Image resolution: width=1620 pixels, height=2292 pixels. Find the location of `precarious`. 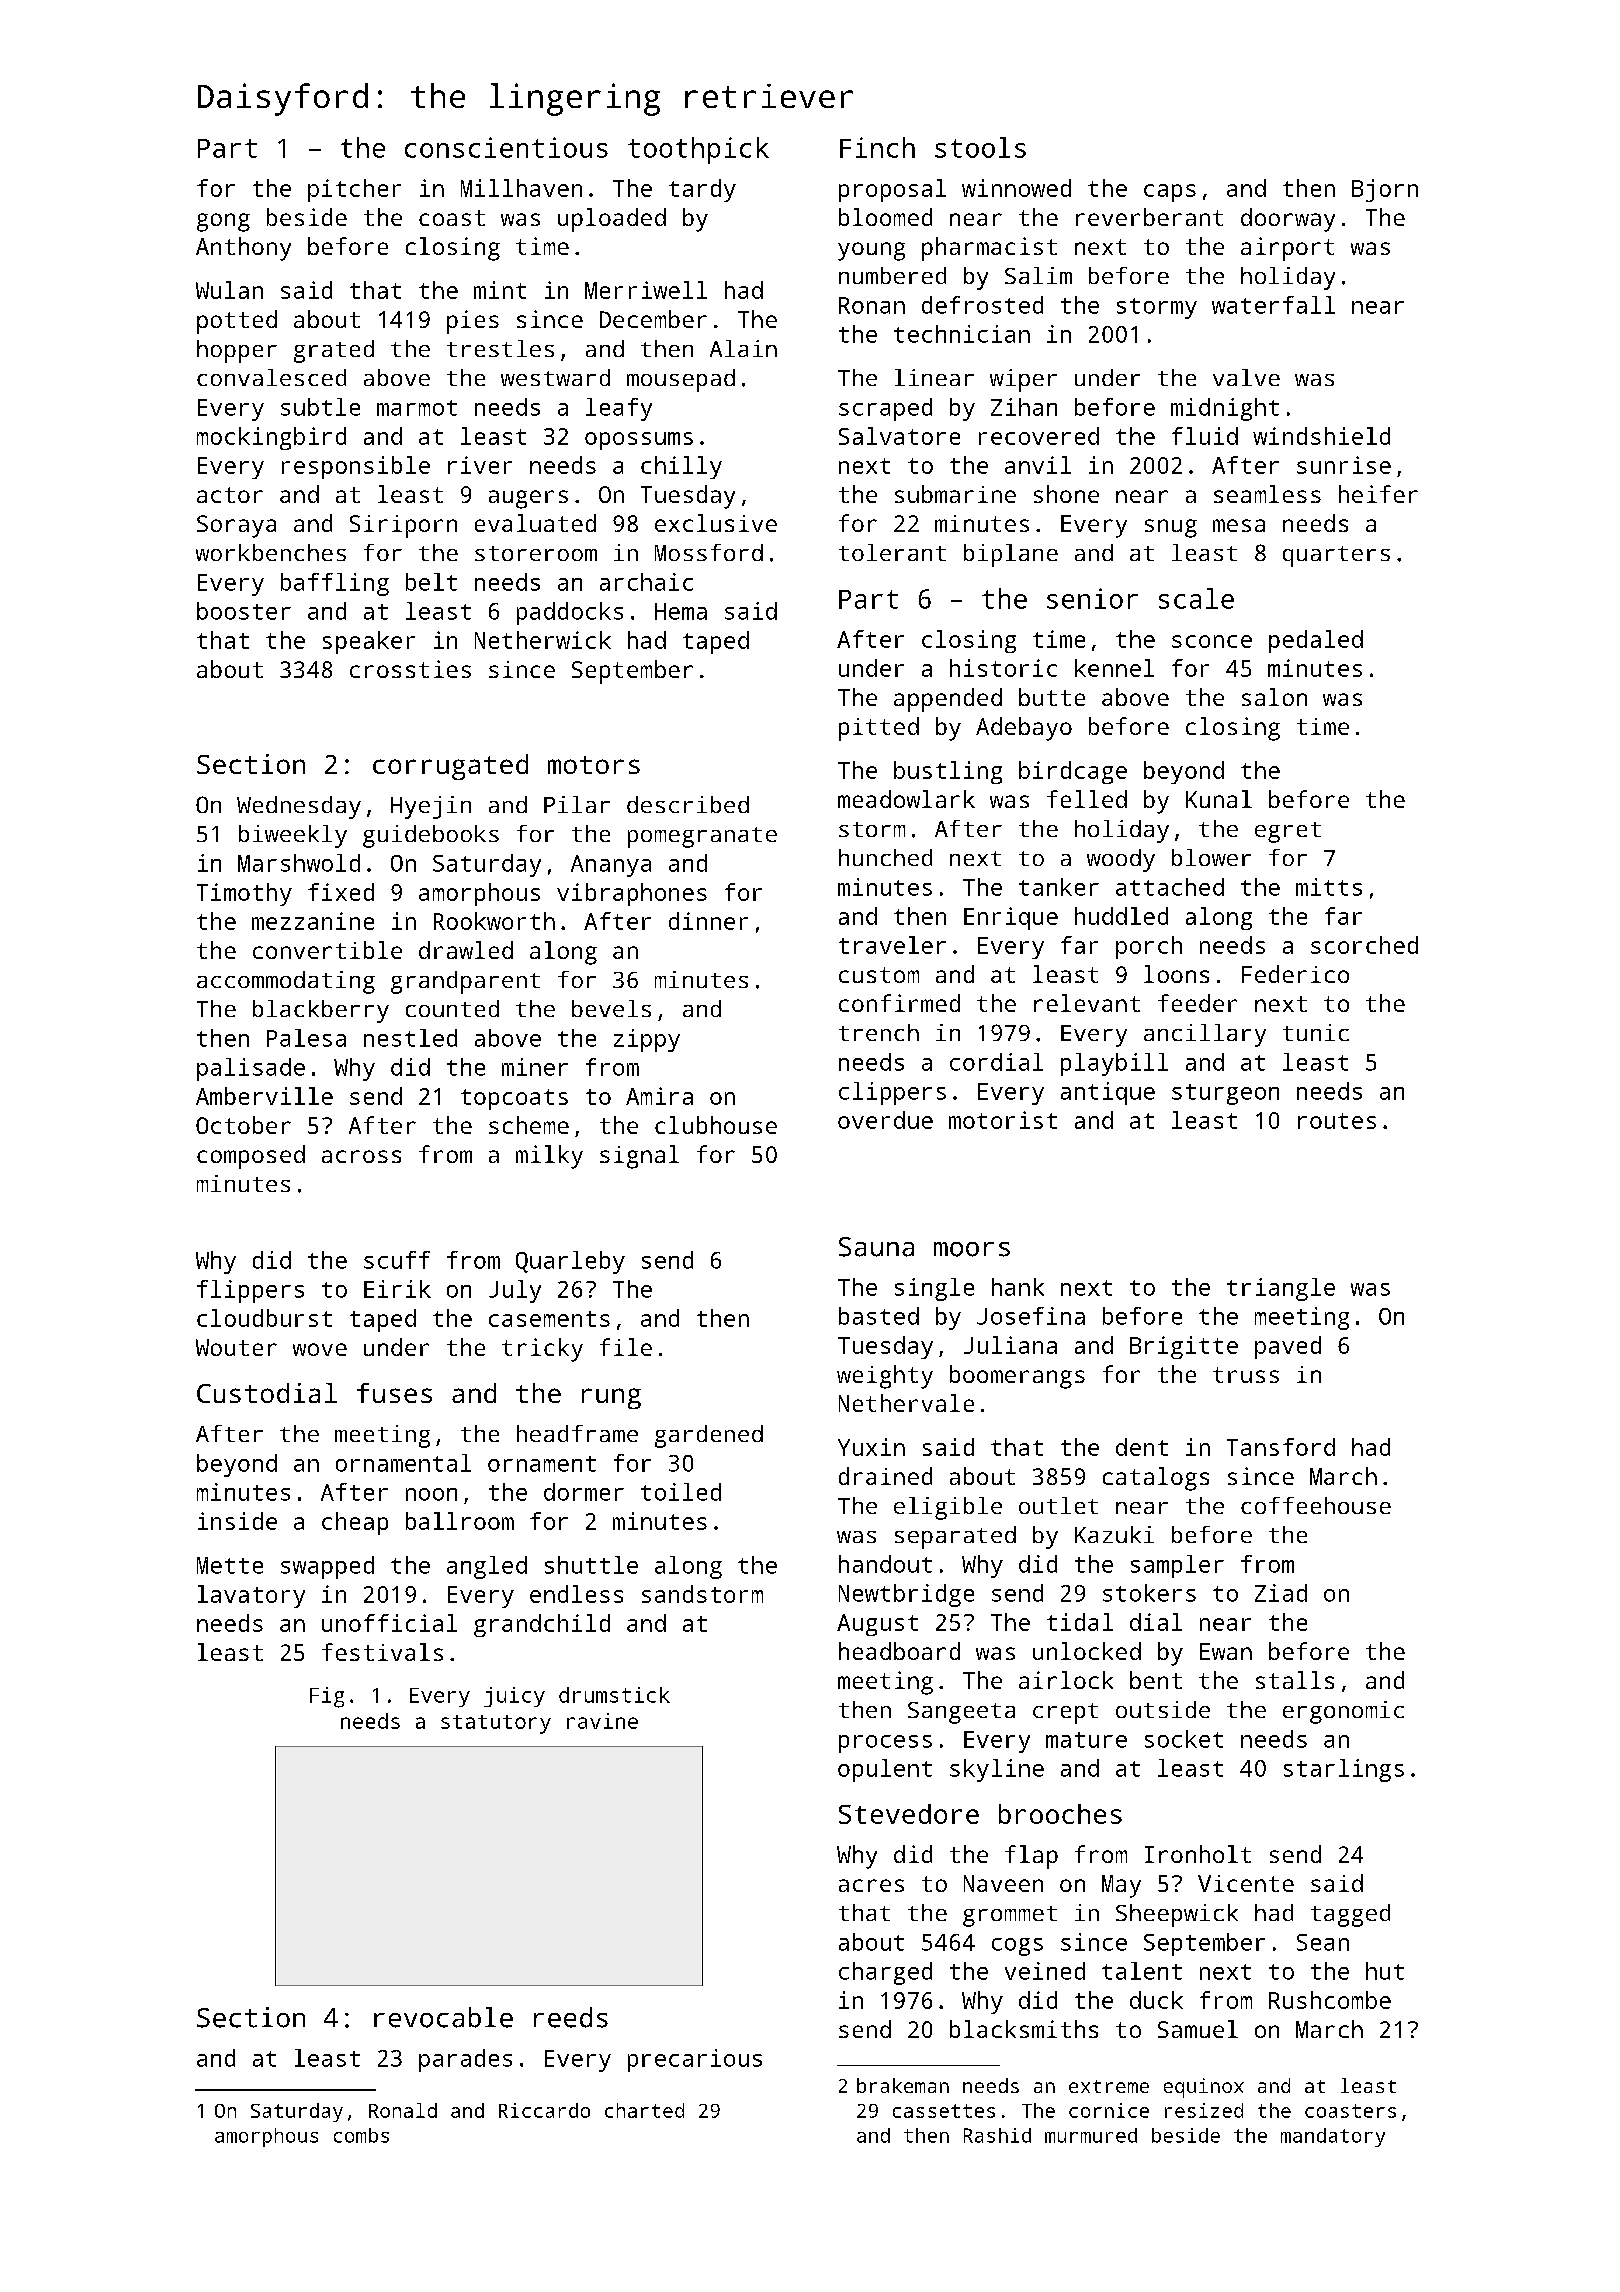

precarious is located at coordinates (695, 2060).
